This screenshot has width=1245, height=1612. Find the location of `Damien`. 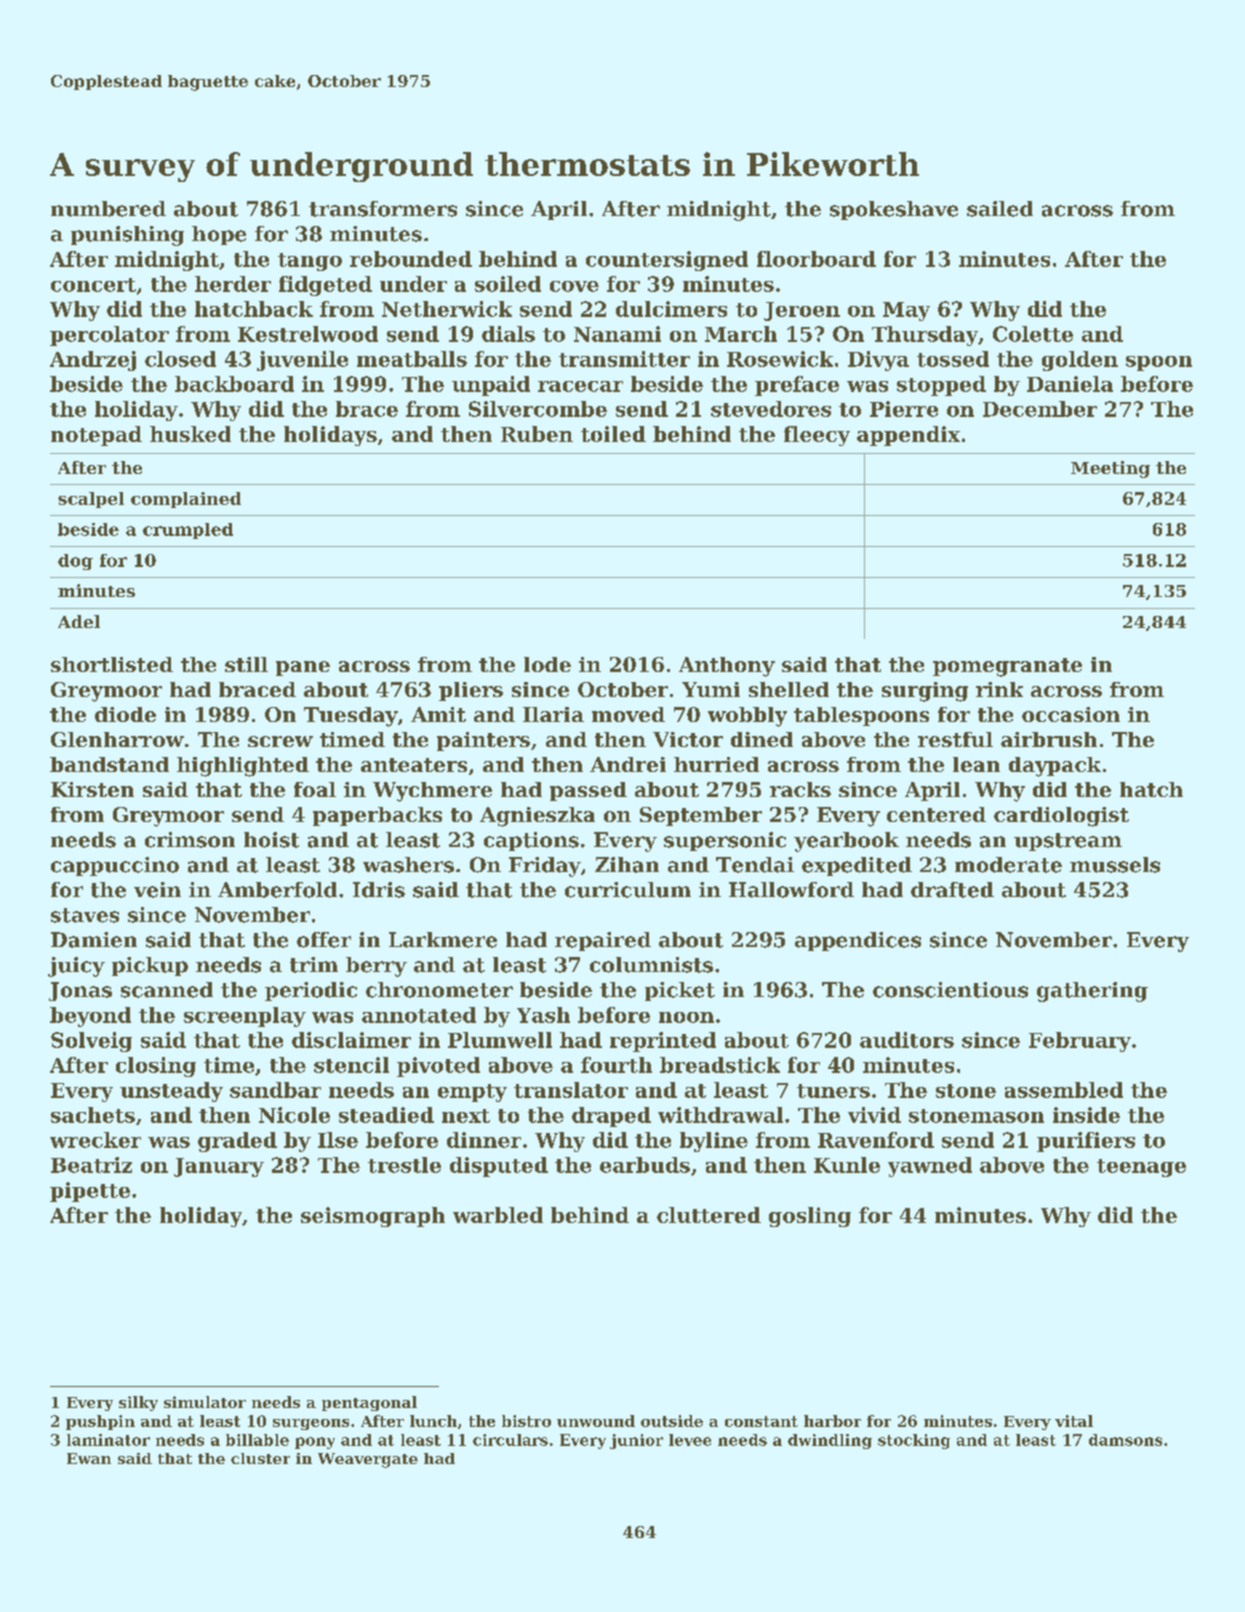

Damien is located at coordinates (94, 940).
